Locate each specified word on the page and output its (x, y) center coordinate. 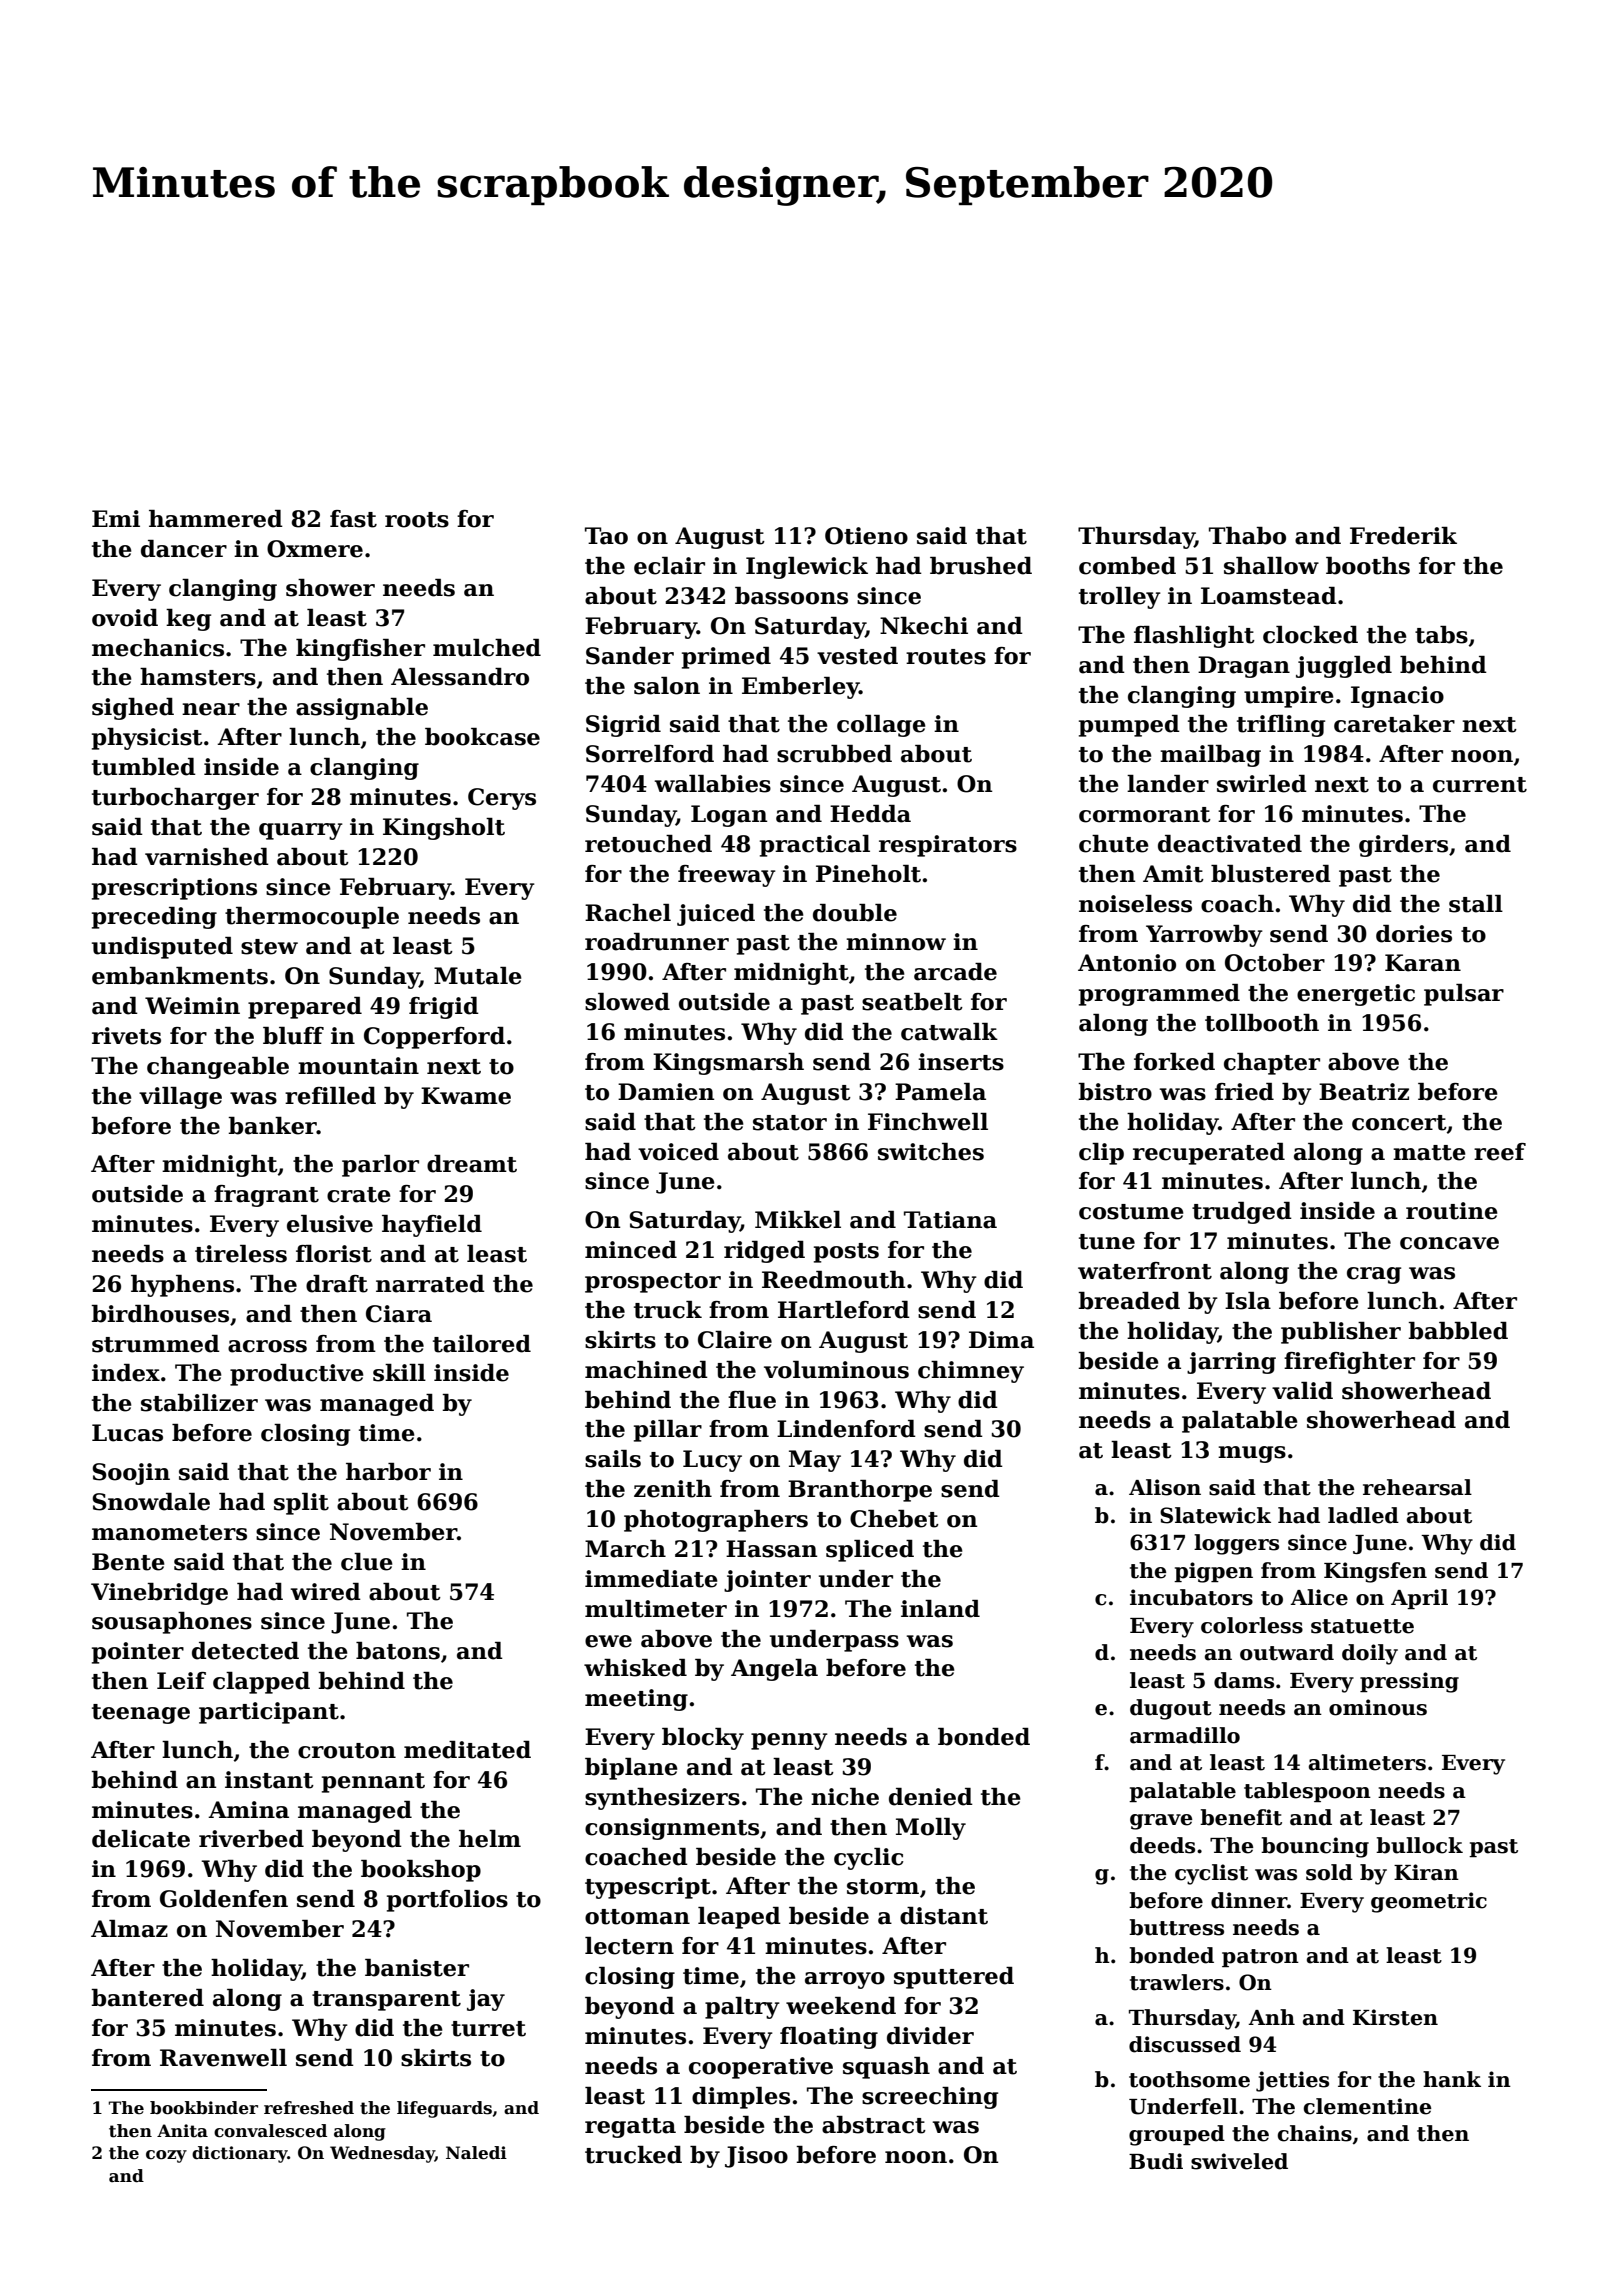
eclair (669, 566)
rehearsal (1417, 1487)
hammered (216, 519)
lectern (629, 1946)
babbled (1458, 1331)
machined (646, 1370)
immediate (651, 1579)
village (180, 1098)
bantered (147, 1998)
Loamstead (1269, 596)
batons (398, 1651)
